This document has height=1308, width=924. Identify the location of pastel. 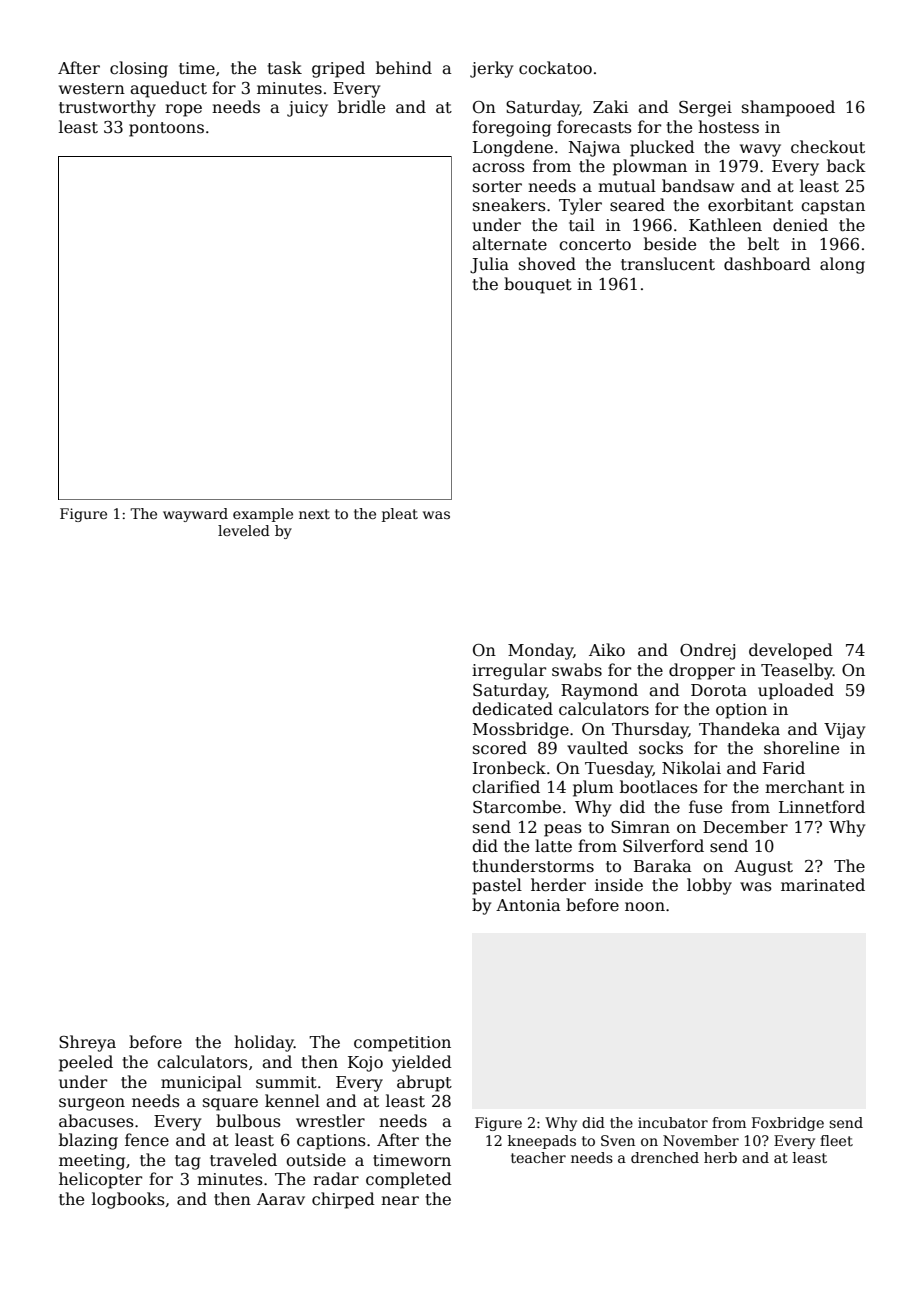
(497, 886).
